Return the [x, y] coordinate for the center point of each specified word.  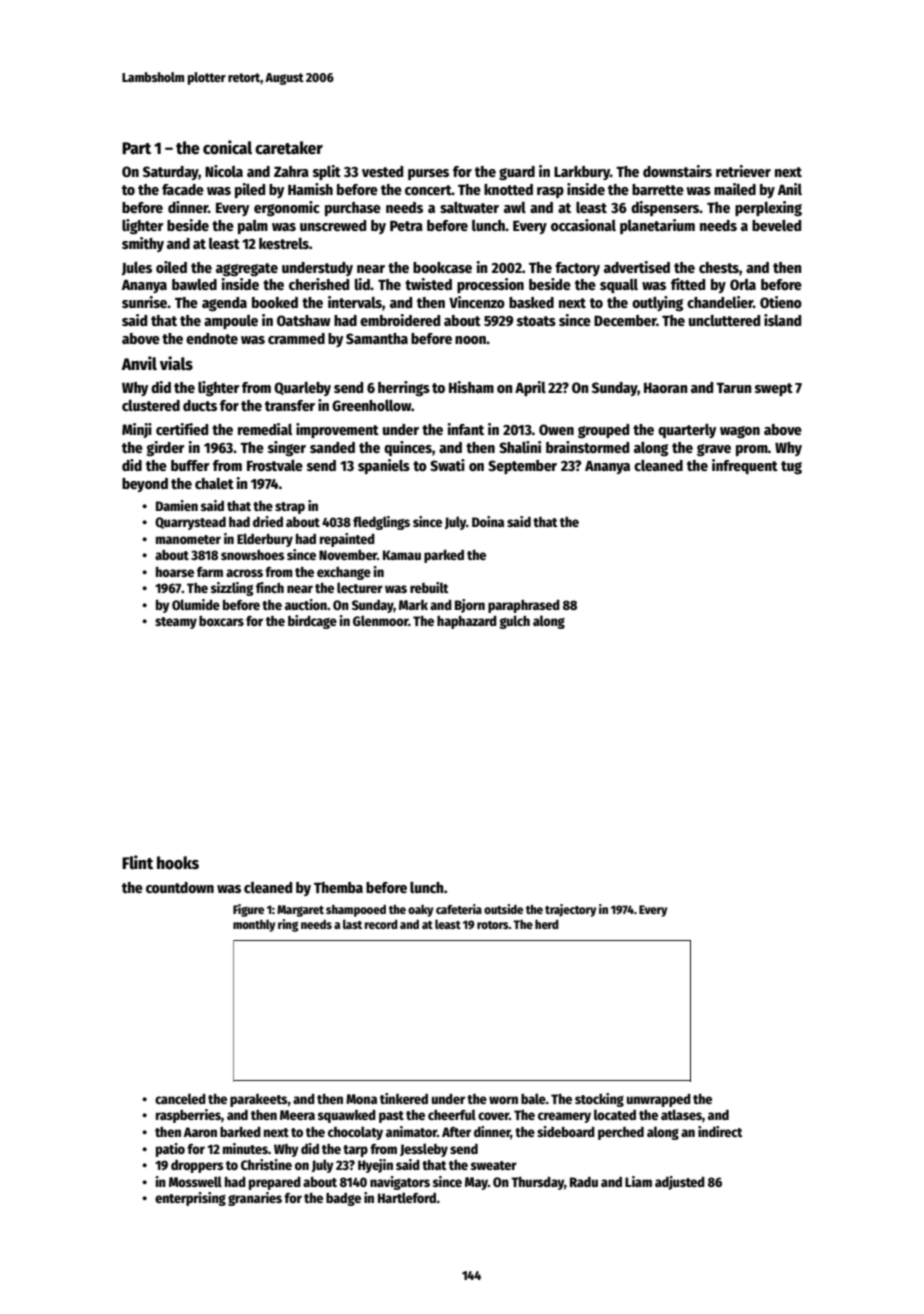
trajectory [570, 910]
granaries [255, 1199]
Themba [338, 887]
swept [774, 389]
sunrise [144, 302]
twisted [428, 284]
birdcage [312, 622]
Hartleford [407, 1197]
